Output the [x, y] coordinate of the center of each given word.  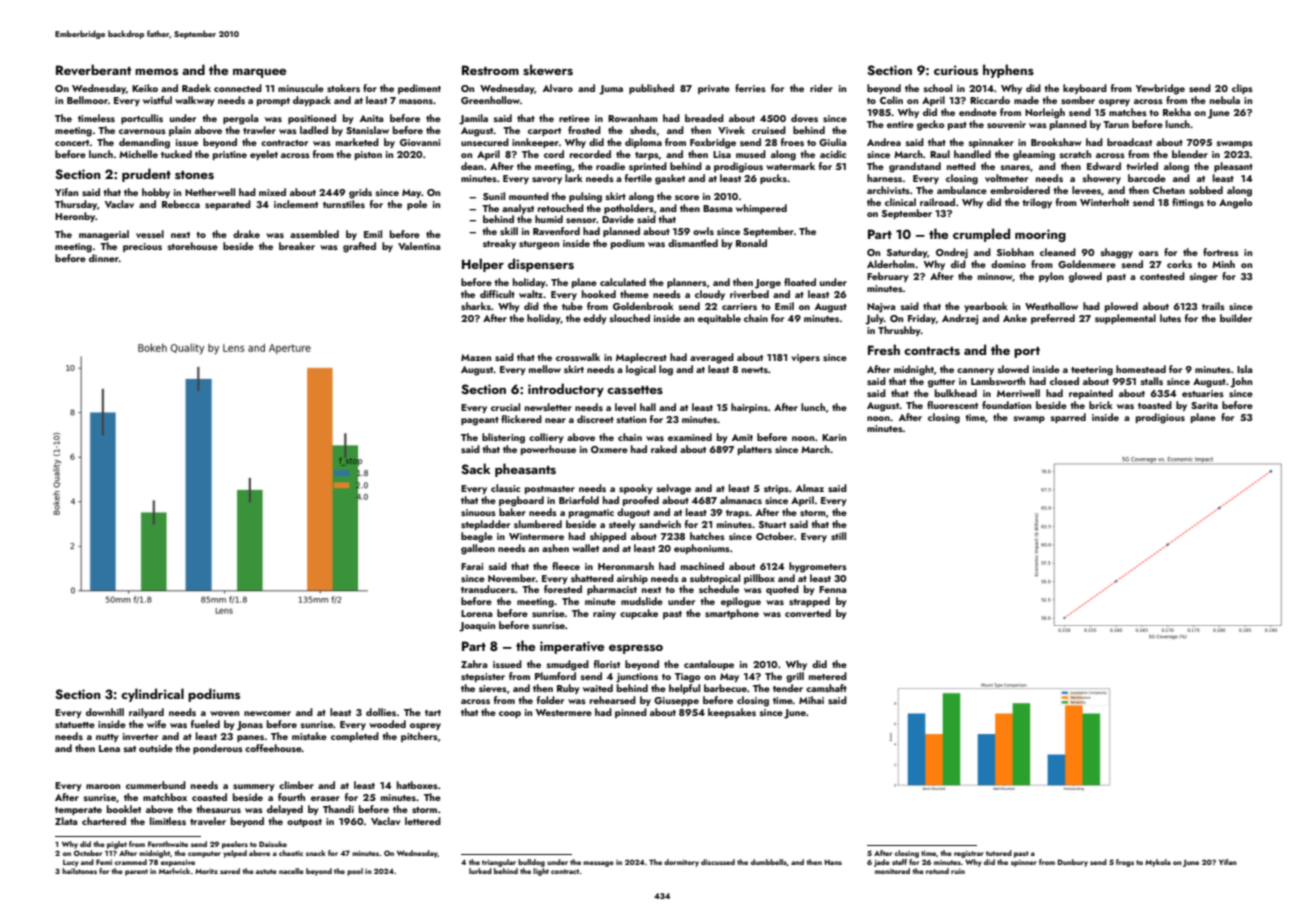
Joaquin [477, 627]
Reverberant [93, 70]
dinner [104, 258]
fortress [1221, 252]
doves [804, 118]
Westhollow [1051, 306]
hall [648, 407]
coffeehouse [273, 748]
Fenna [832, 589]
